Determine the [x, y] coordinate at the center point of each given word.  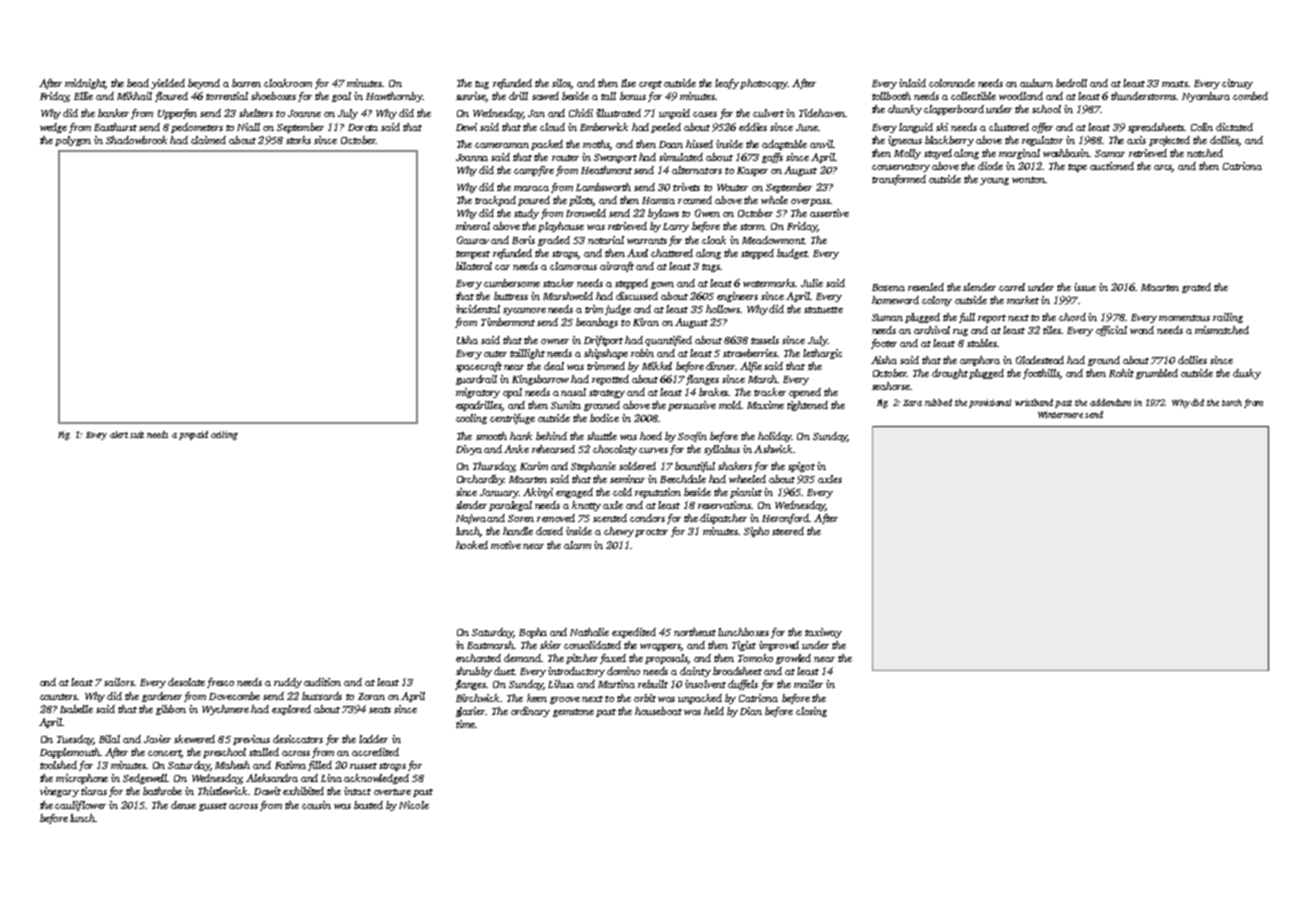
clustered [1009, 127]
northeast [695, 632]
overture [392, 792]
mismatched [1222, 330]
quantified [668, 341]
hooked [472, 545]
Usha [467, 340]
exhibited [303, 791]
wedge [53, 128]
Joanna [472, 157]
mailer [808, 684]
